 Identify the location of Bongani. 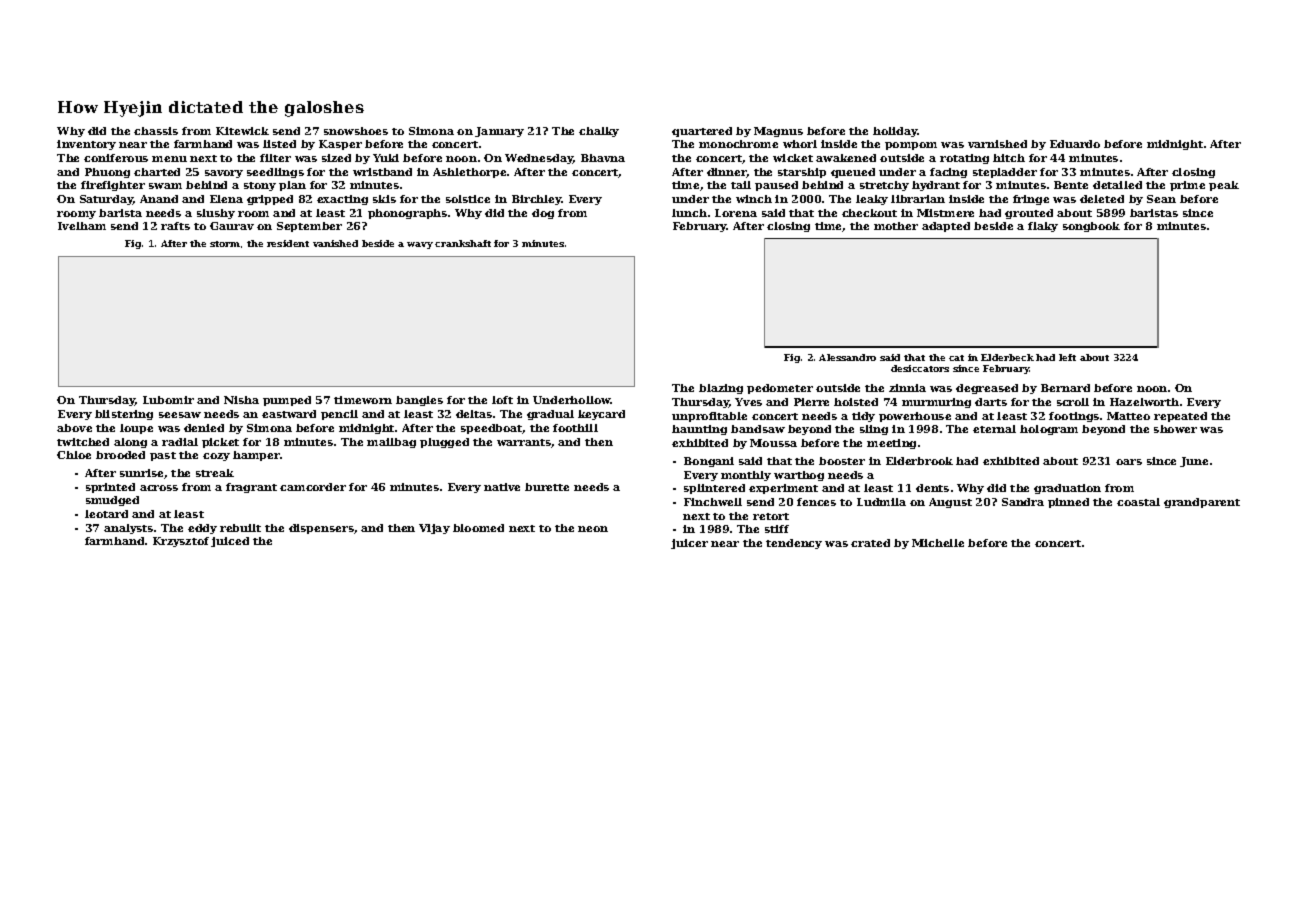
(709, 462).
